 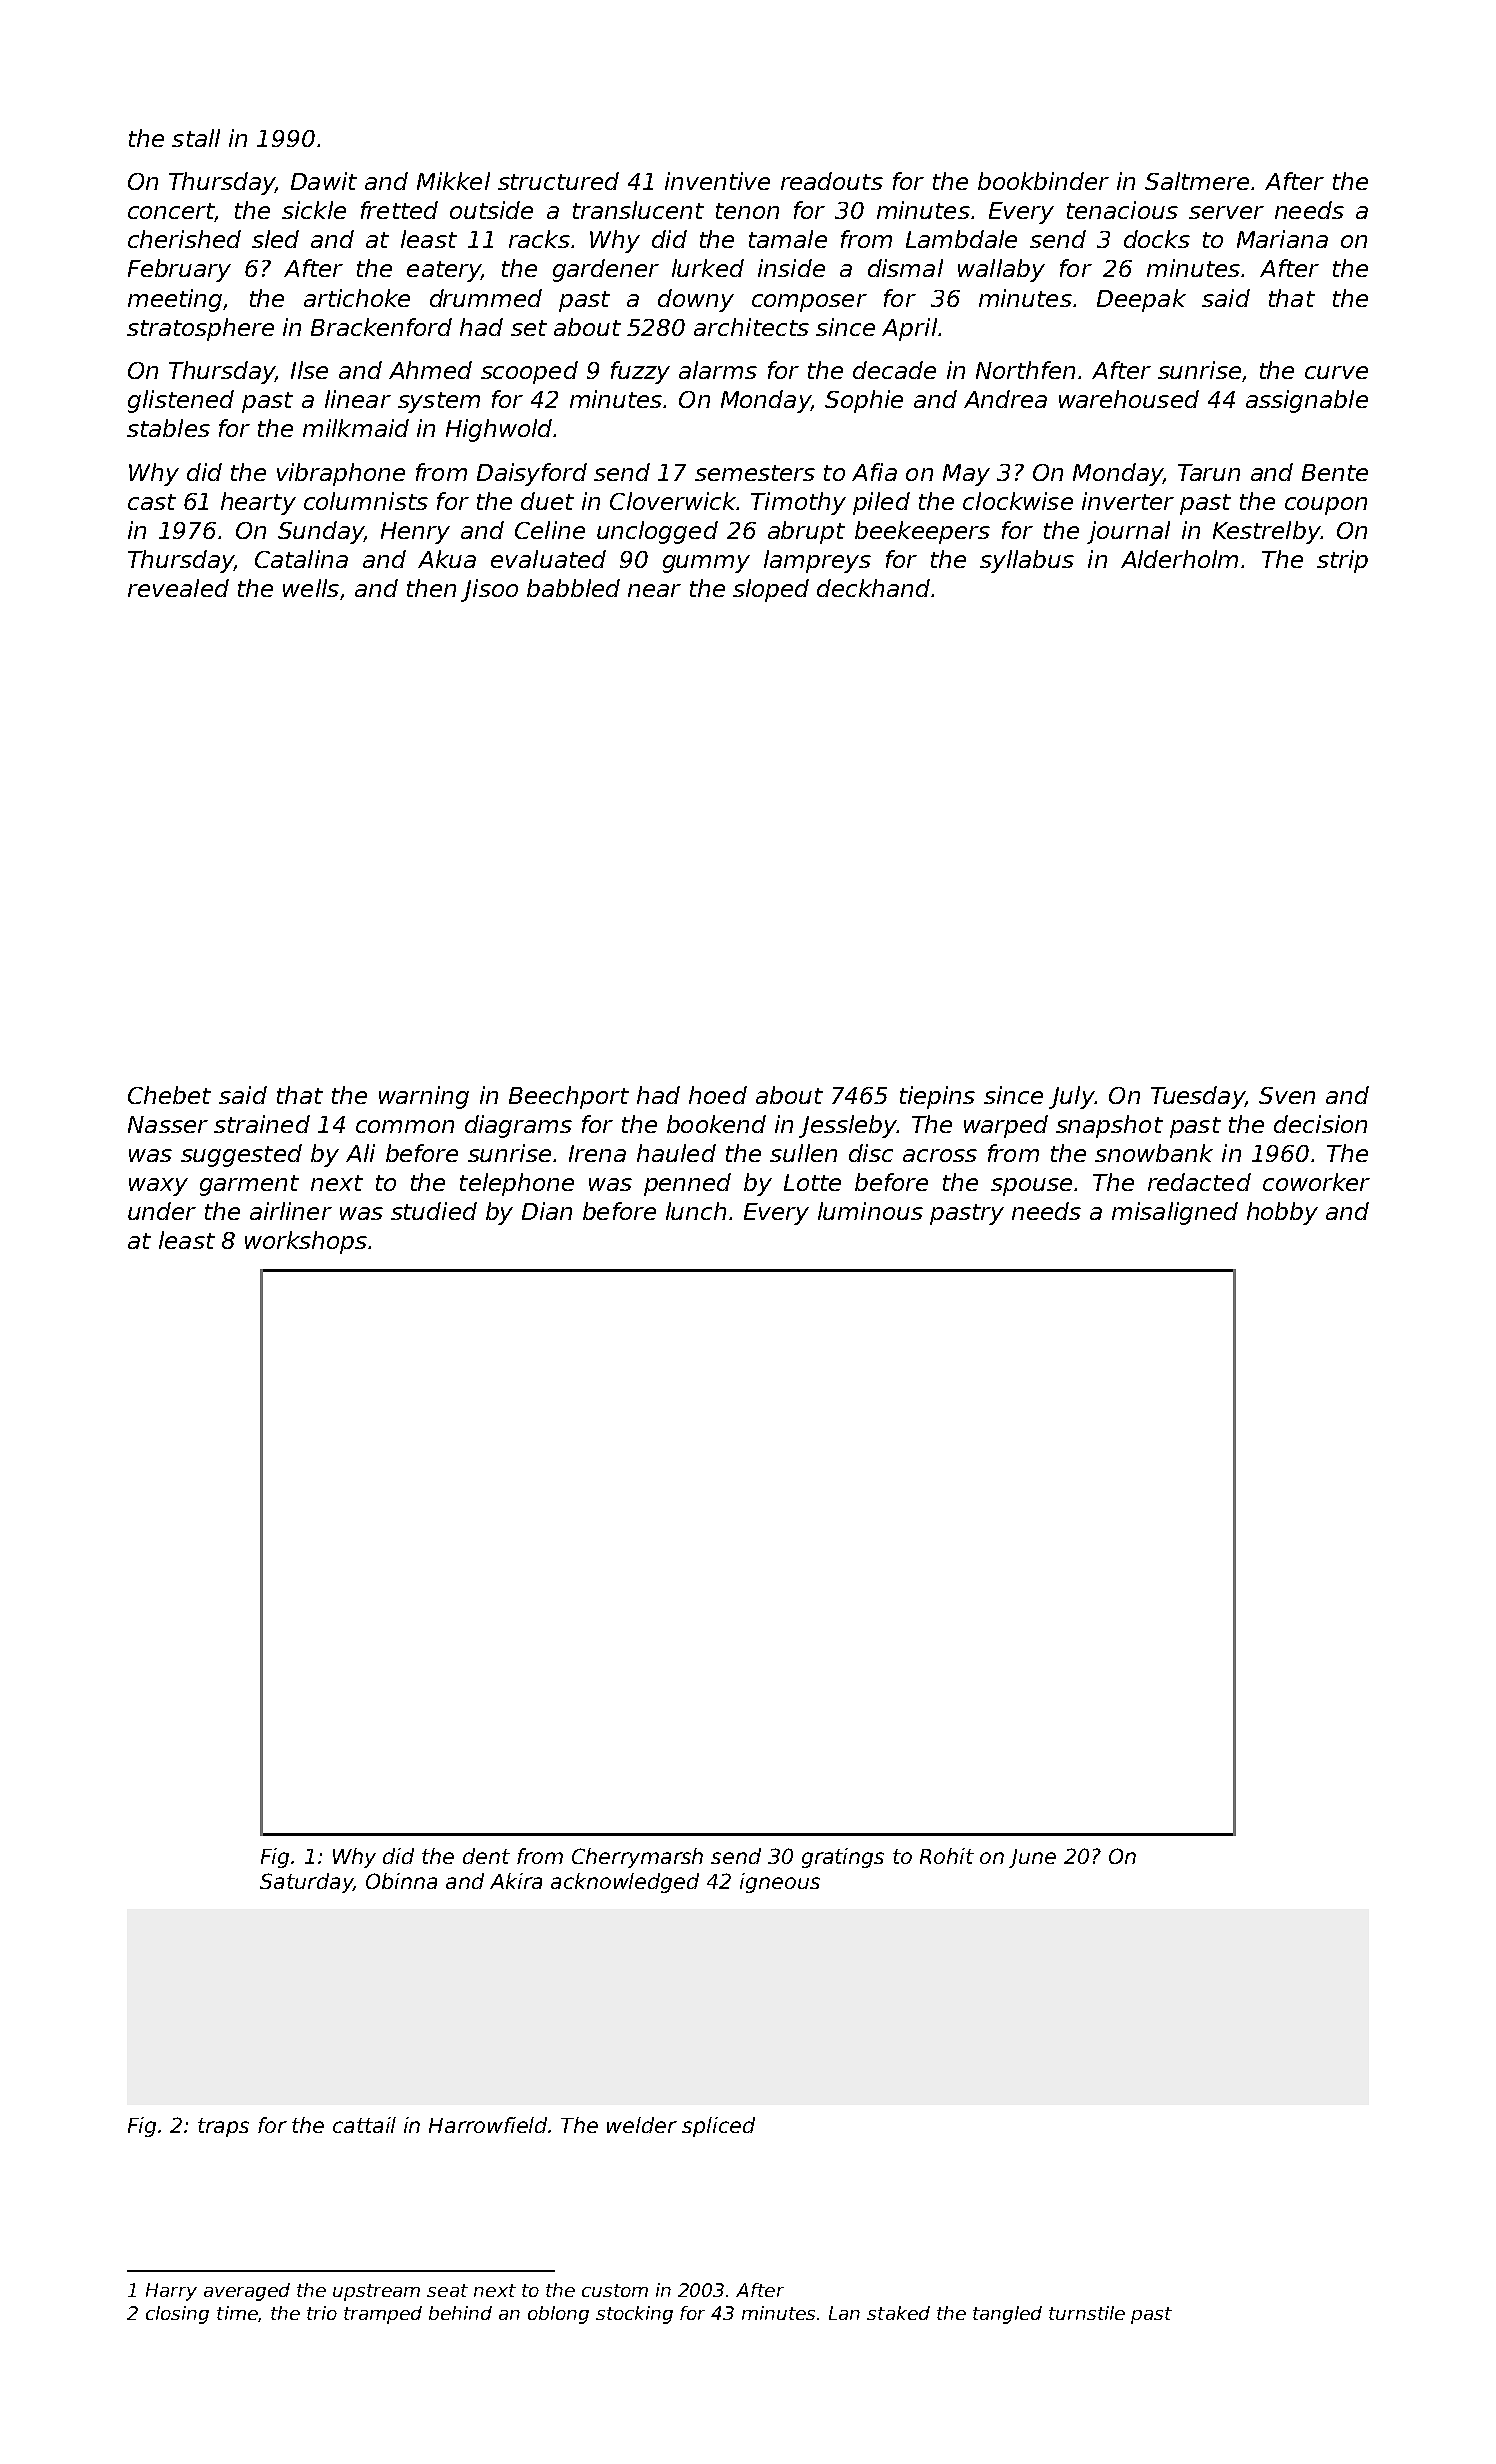 I want to click on inventive, so click(x=717, y=181).
